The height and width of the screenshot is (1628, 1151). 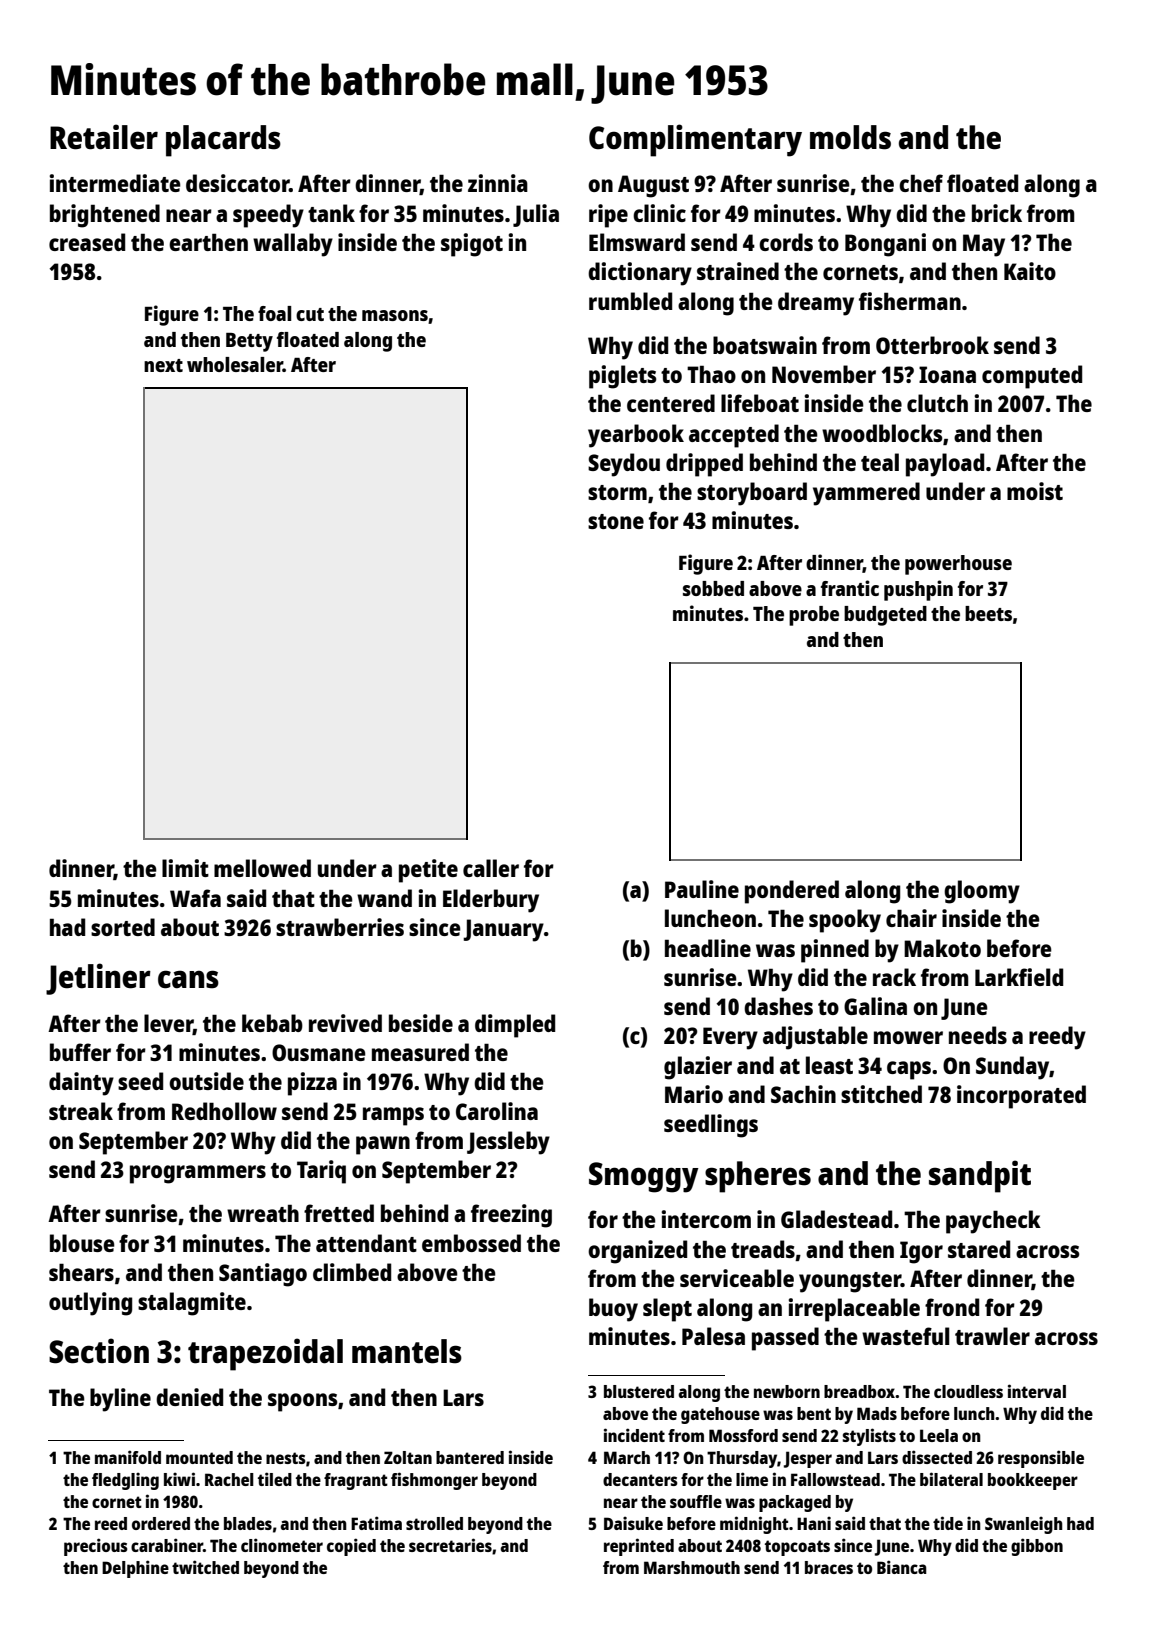 I want to click on mellowed, so click(x=262, y=868).
